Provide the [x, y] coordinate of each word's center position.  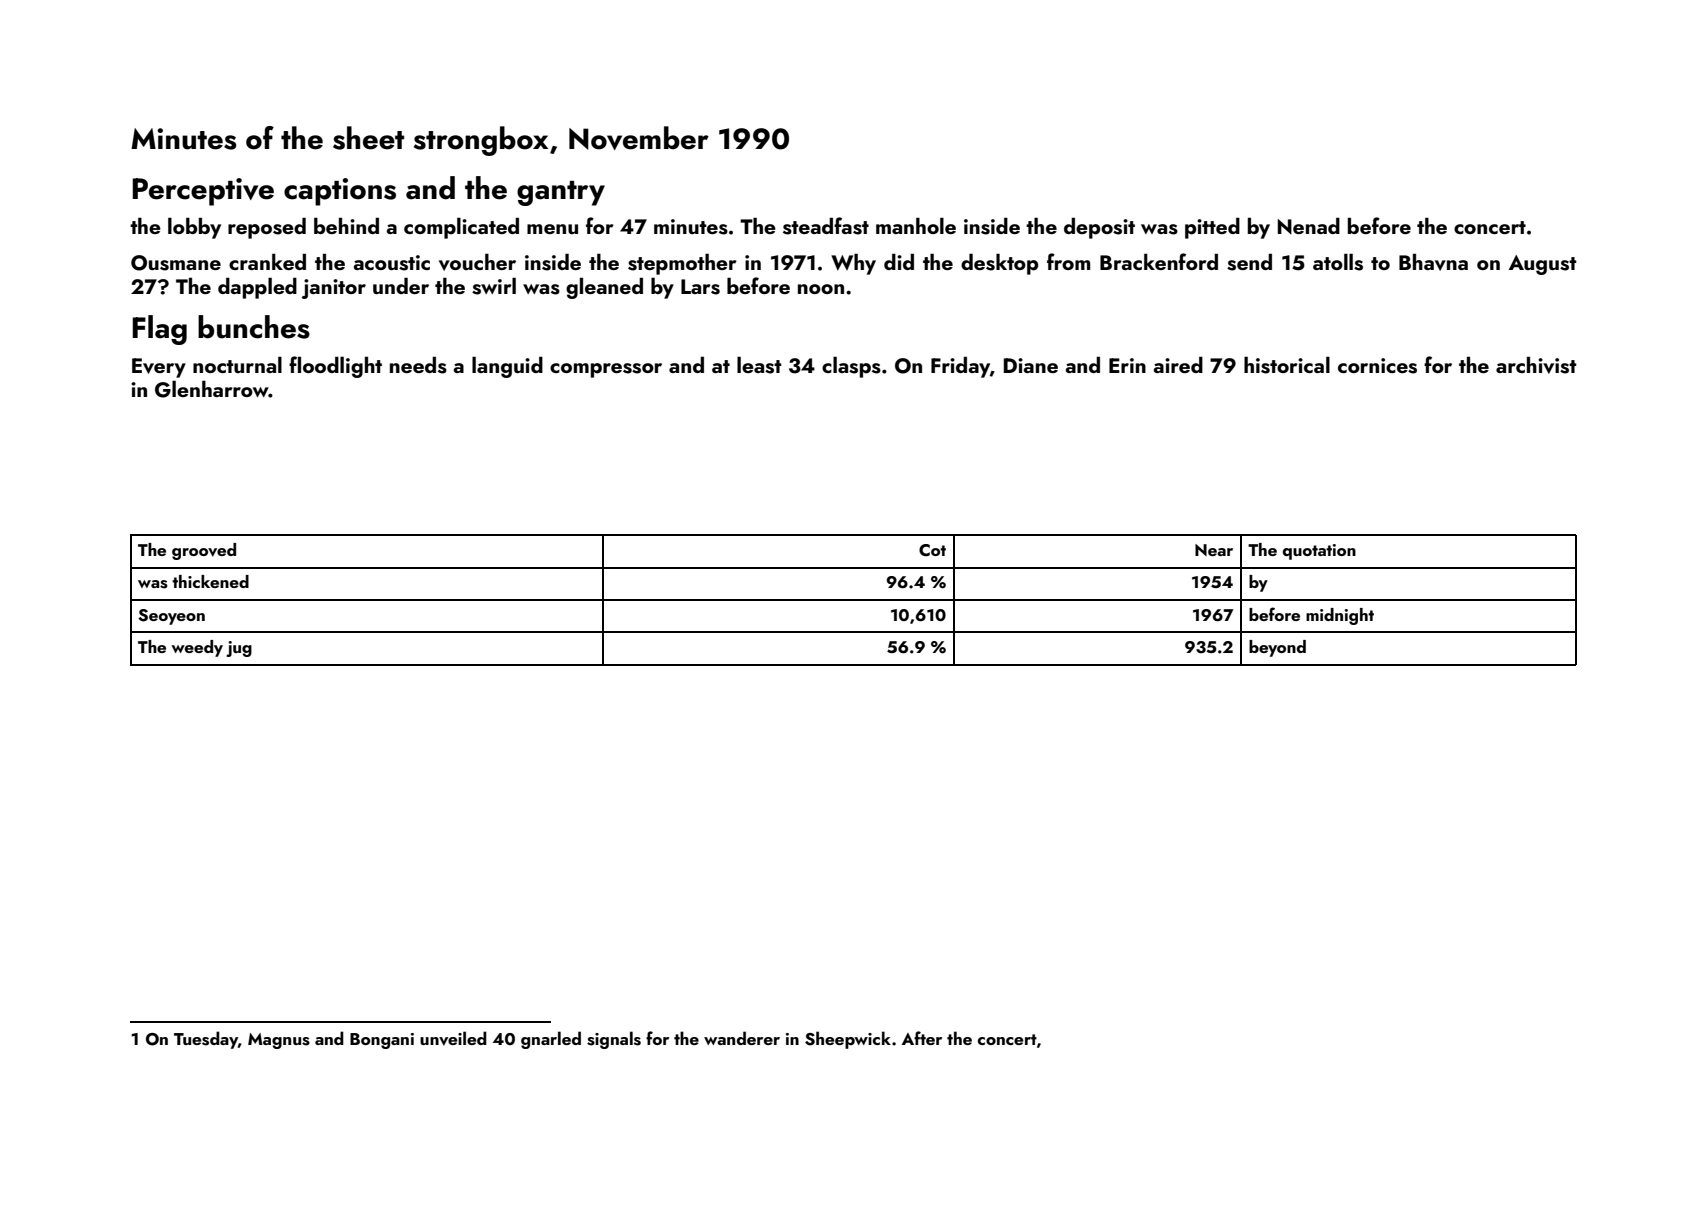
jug [239, 649]
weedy [197, 648]
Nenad [1309, 226]
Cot [932, 550]
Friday [960, 367]
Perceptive [203, 192]
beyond [1277, 648]
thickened [210, 581]
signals [614, 1040]
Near [1214, 550]
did [899, 262]
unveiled [453, 1038]
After [922, 1038]
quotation [1319, 552]
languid [507, 367]
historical [1287, 365]
